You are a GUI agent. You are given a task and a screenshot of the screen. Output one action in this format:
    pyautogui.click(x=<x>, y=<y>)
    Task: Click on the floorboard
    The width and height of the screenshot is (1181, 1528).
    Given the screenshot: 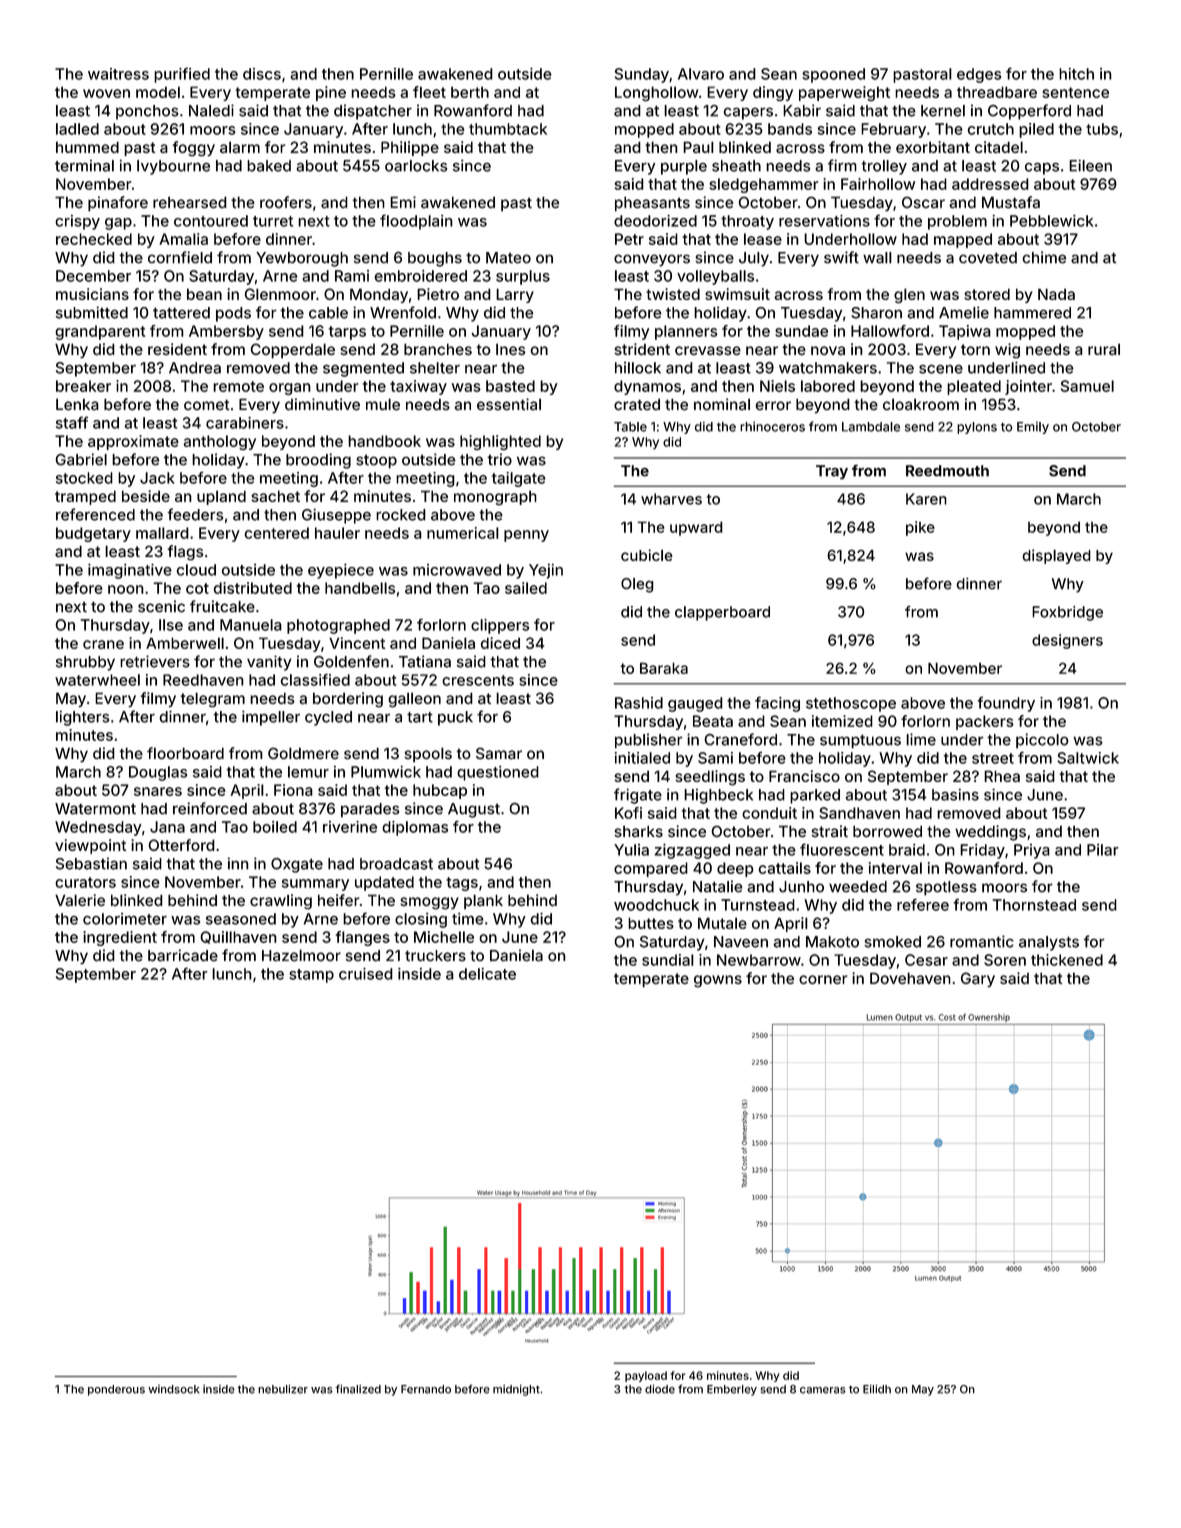 What is the action you would take?
    pyautogui.click(x=185, y=753)
